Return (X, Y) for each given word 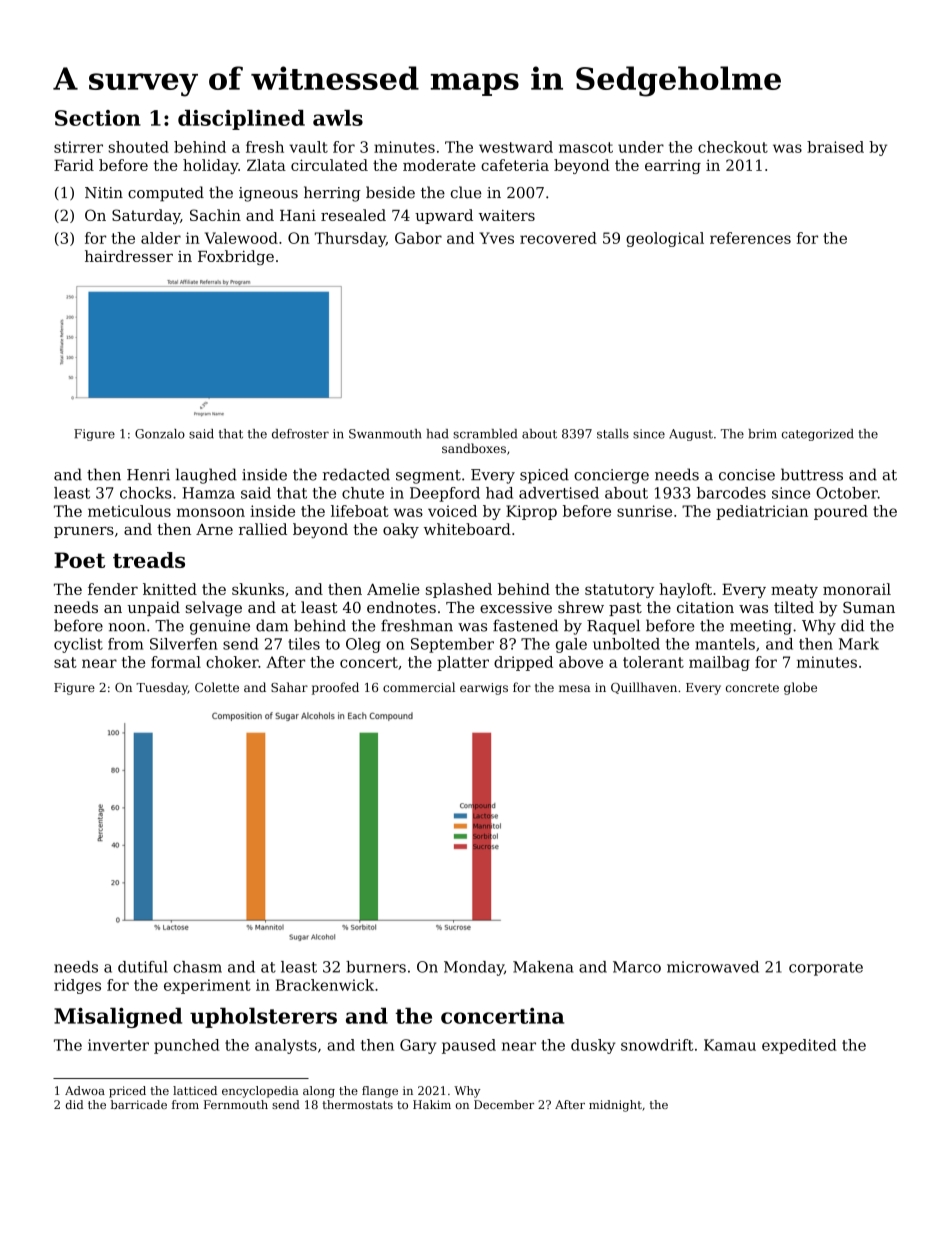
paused (469, 1046)
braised (835, 147)
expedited (799, 1046)
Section (98, 118)
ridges (77, 986)
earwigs (484, 689)
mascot (586, 147)
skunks (258, 589)
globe (800, 688)
